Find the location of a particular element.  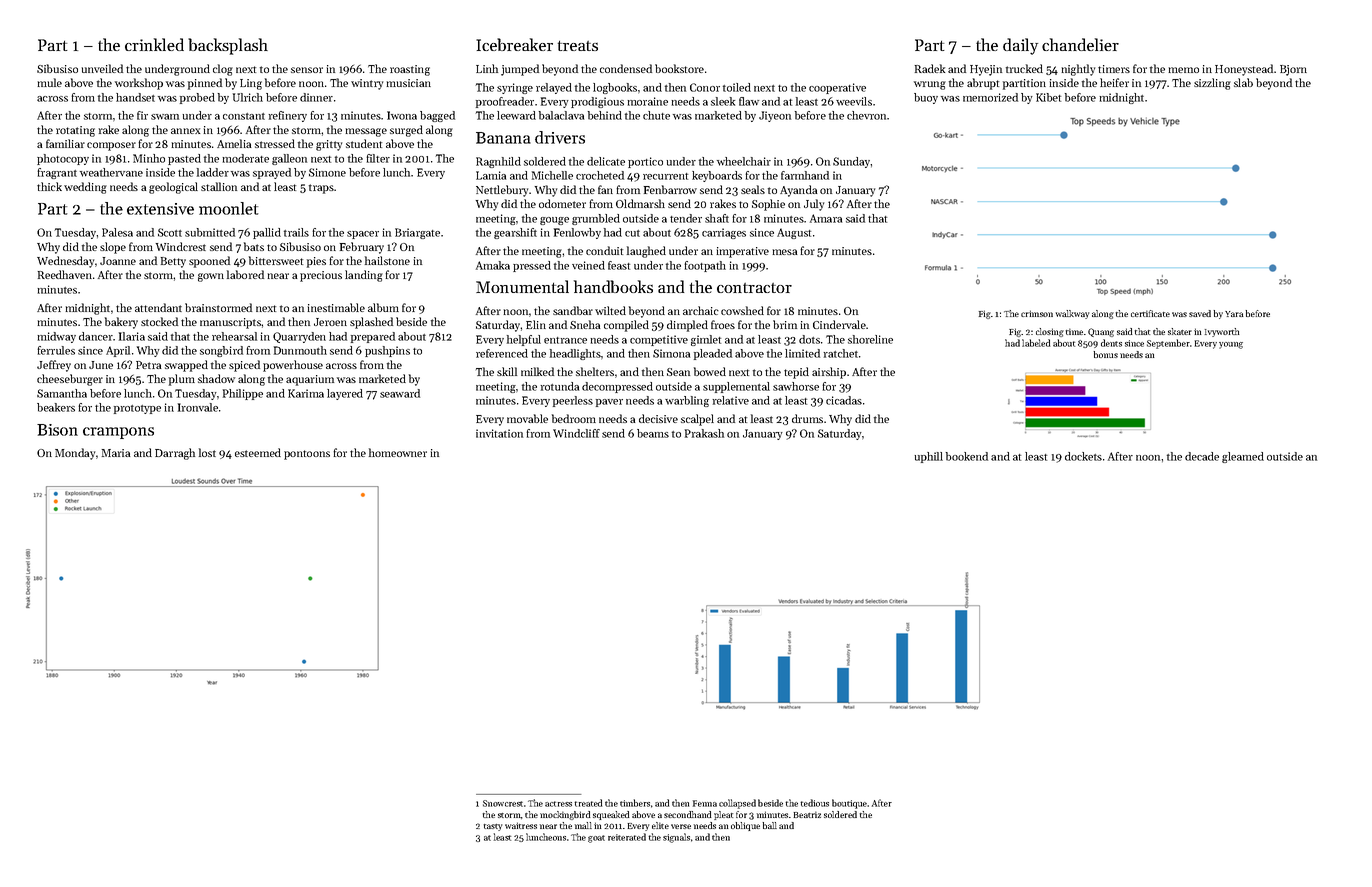

dockets is located at coordinates (1083, 456).
